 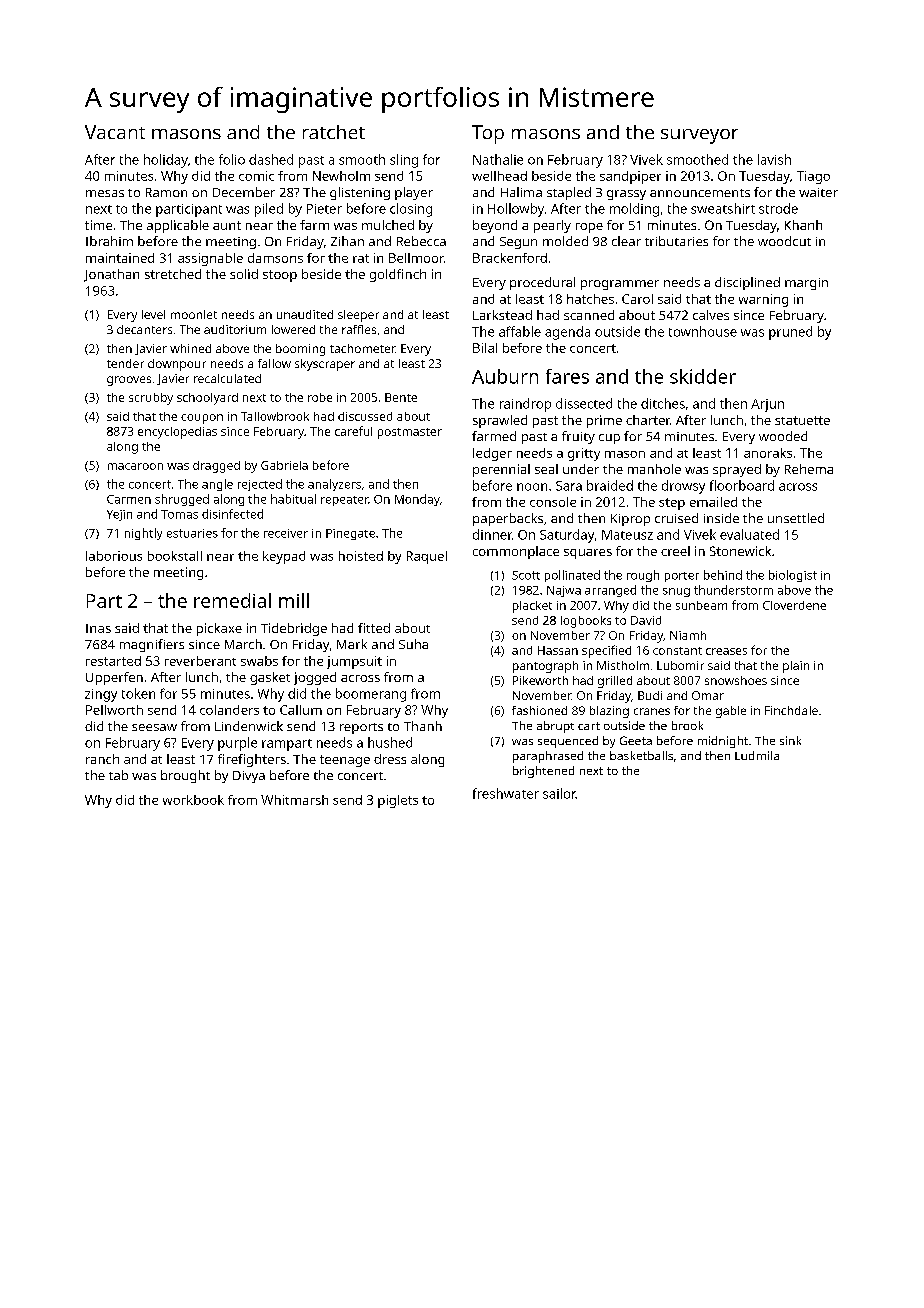 What do you see at coordinates (818, 192) in the document?
I see `waiter` at bounding box center [818, 192].
